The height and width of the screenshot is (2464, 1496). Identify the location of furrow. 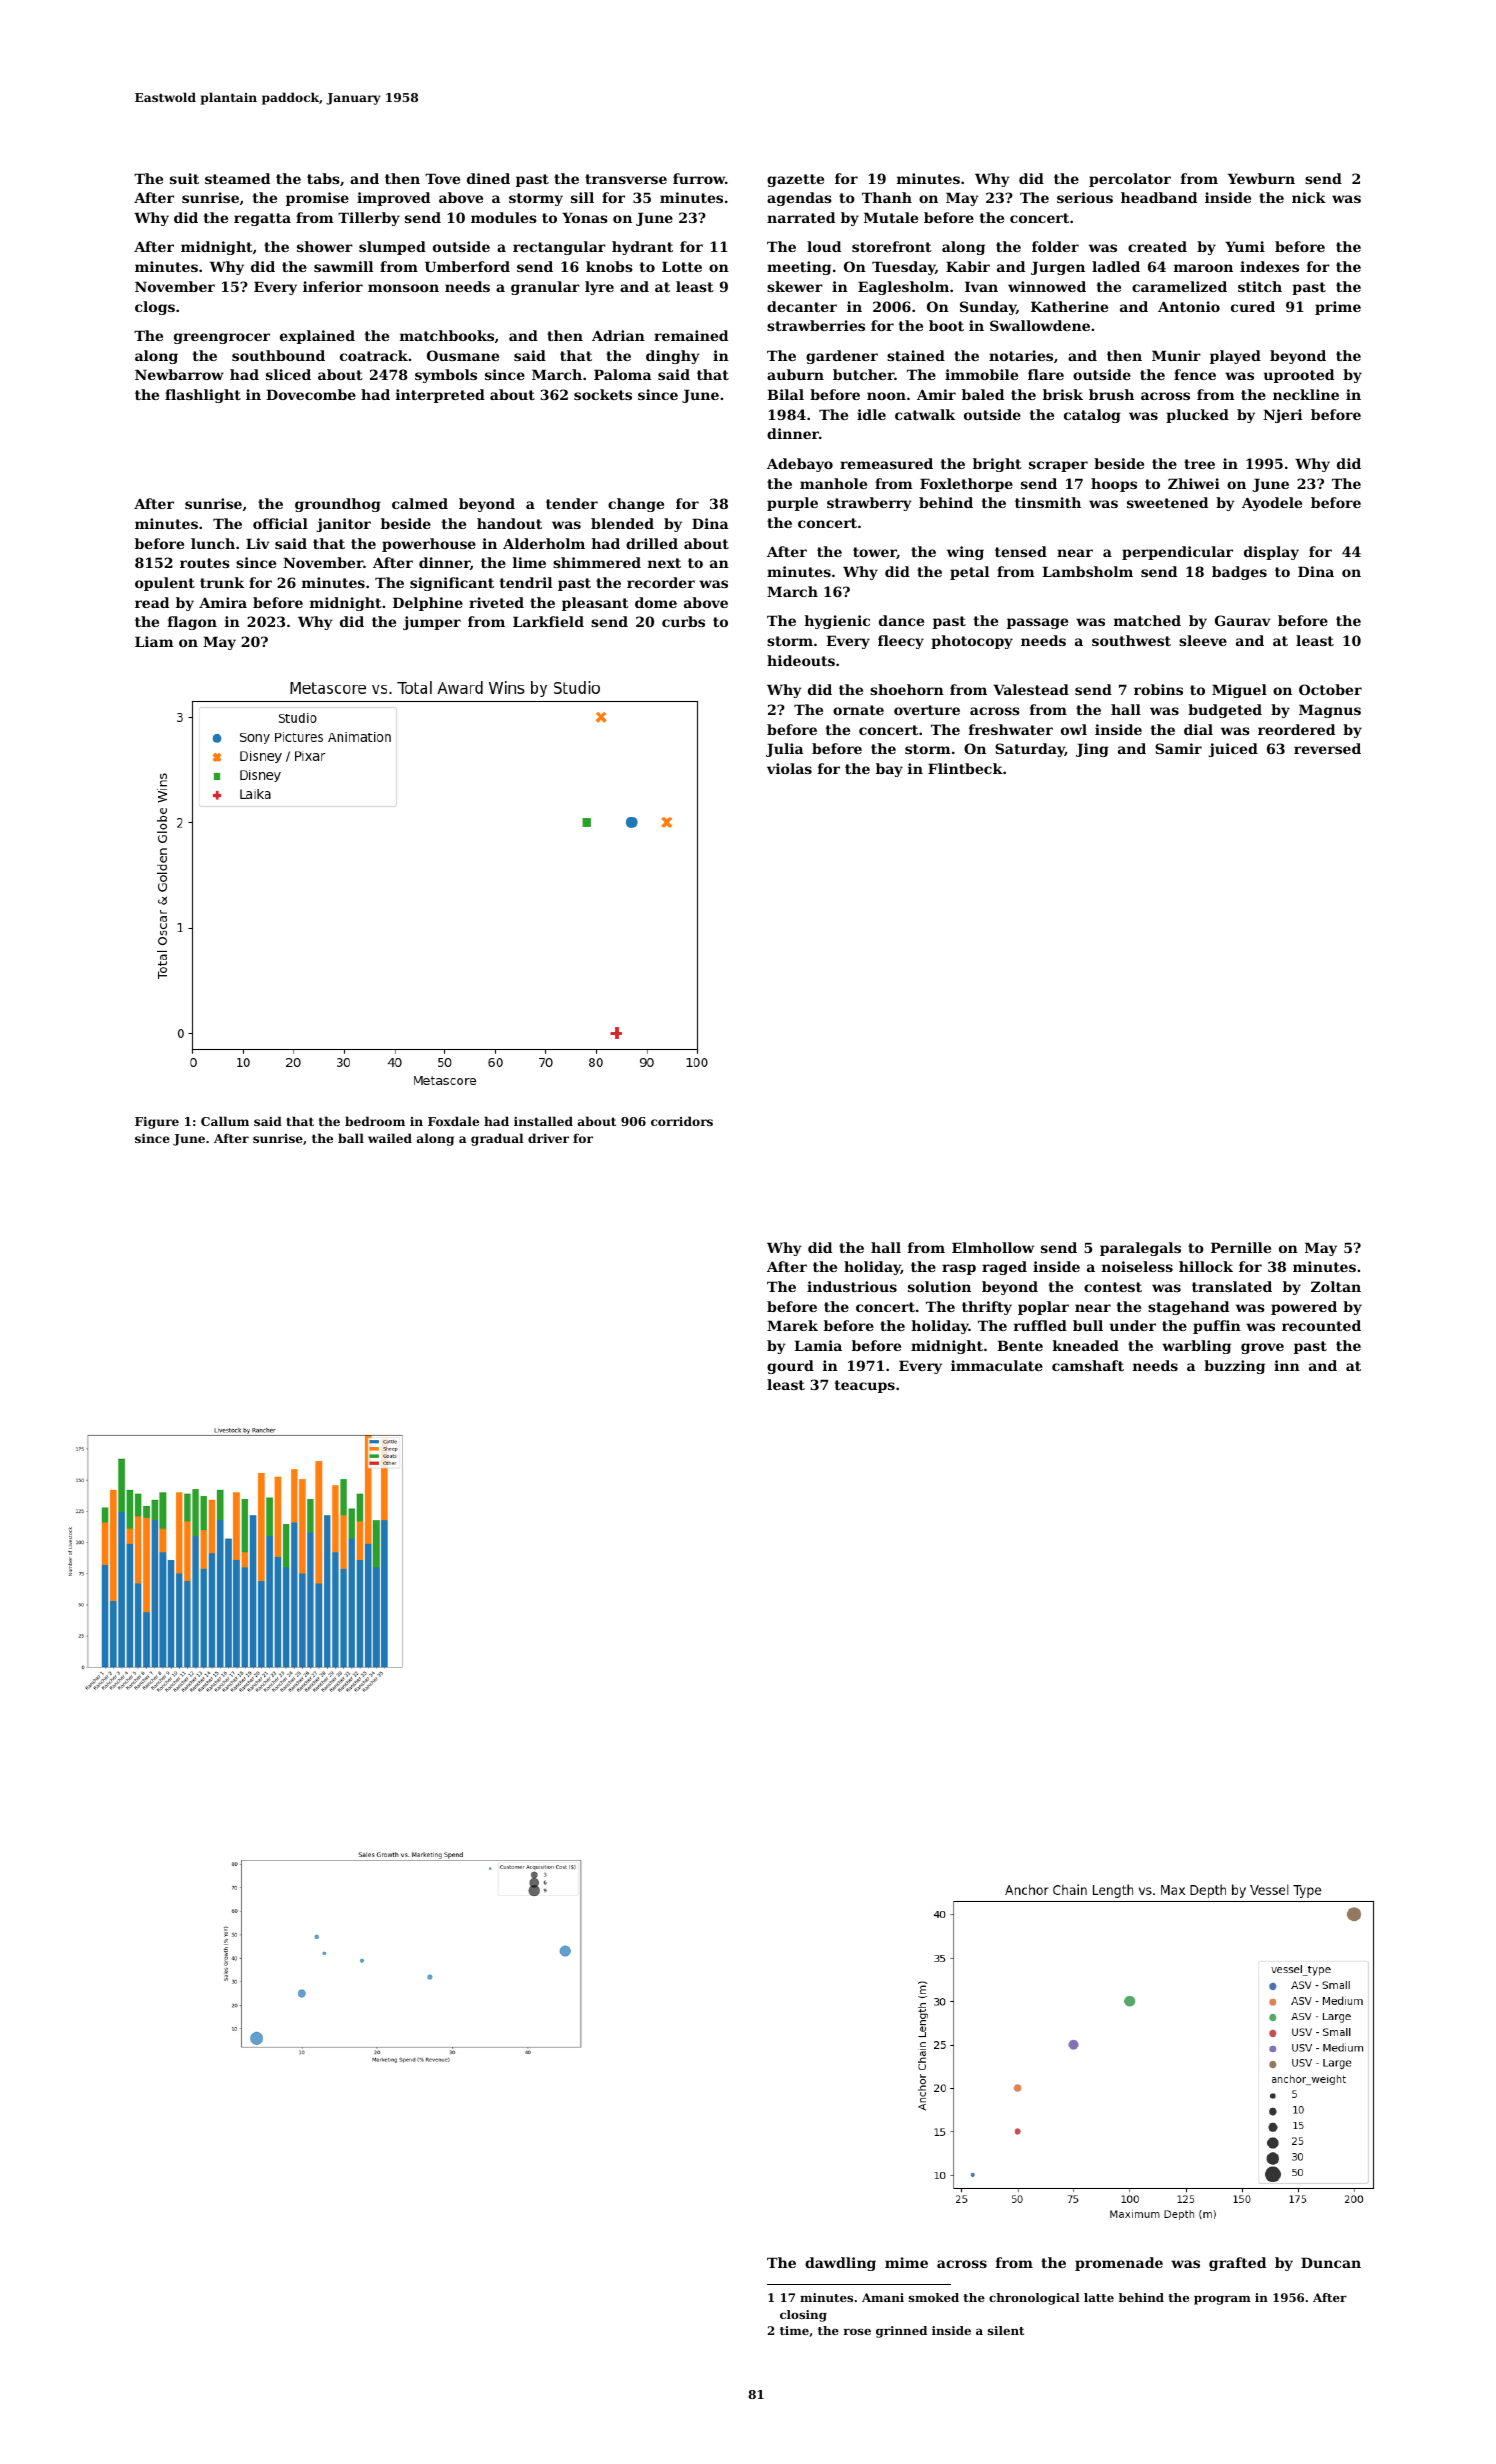
(699, 178).
